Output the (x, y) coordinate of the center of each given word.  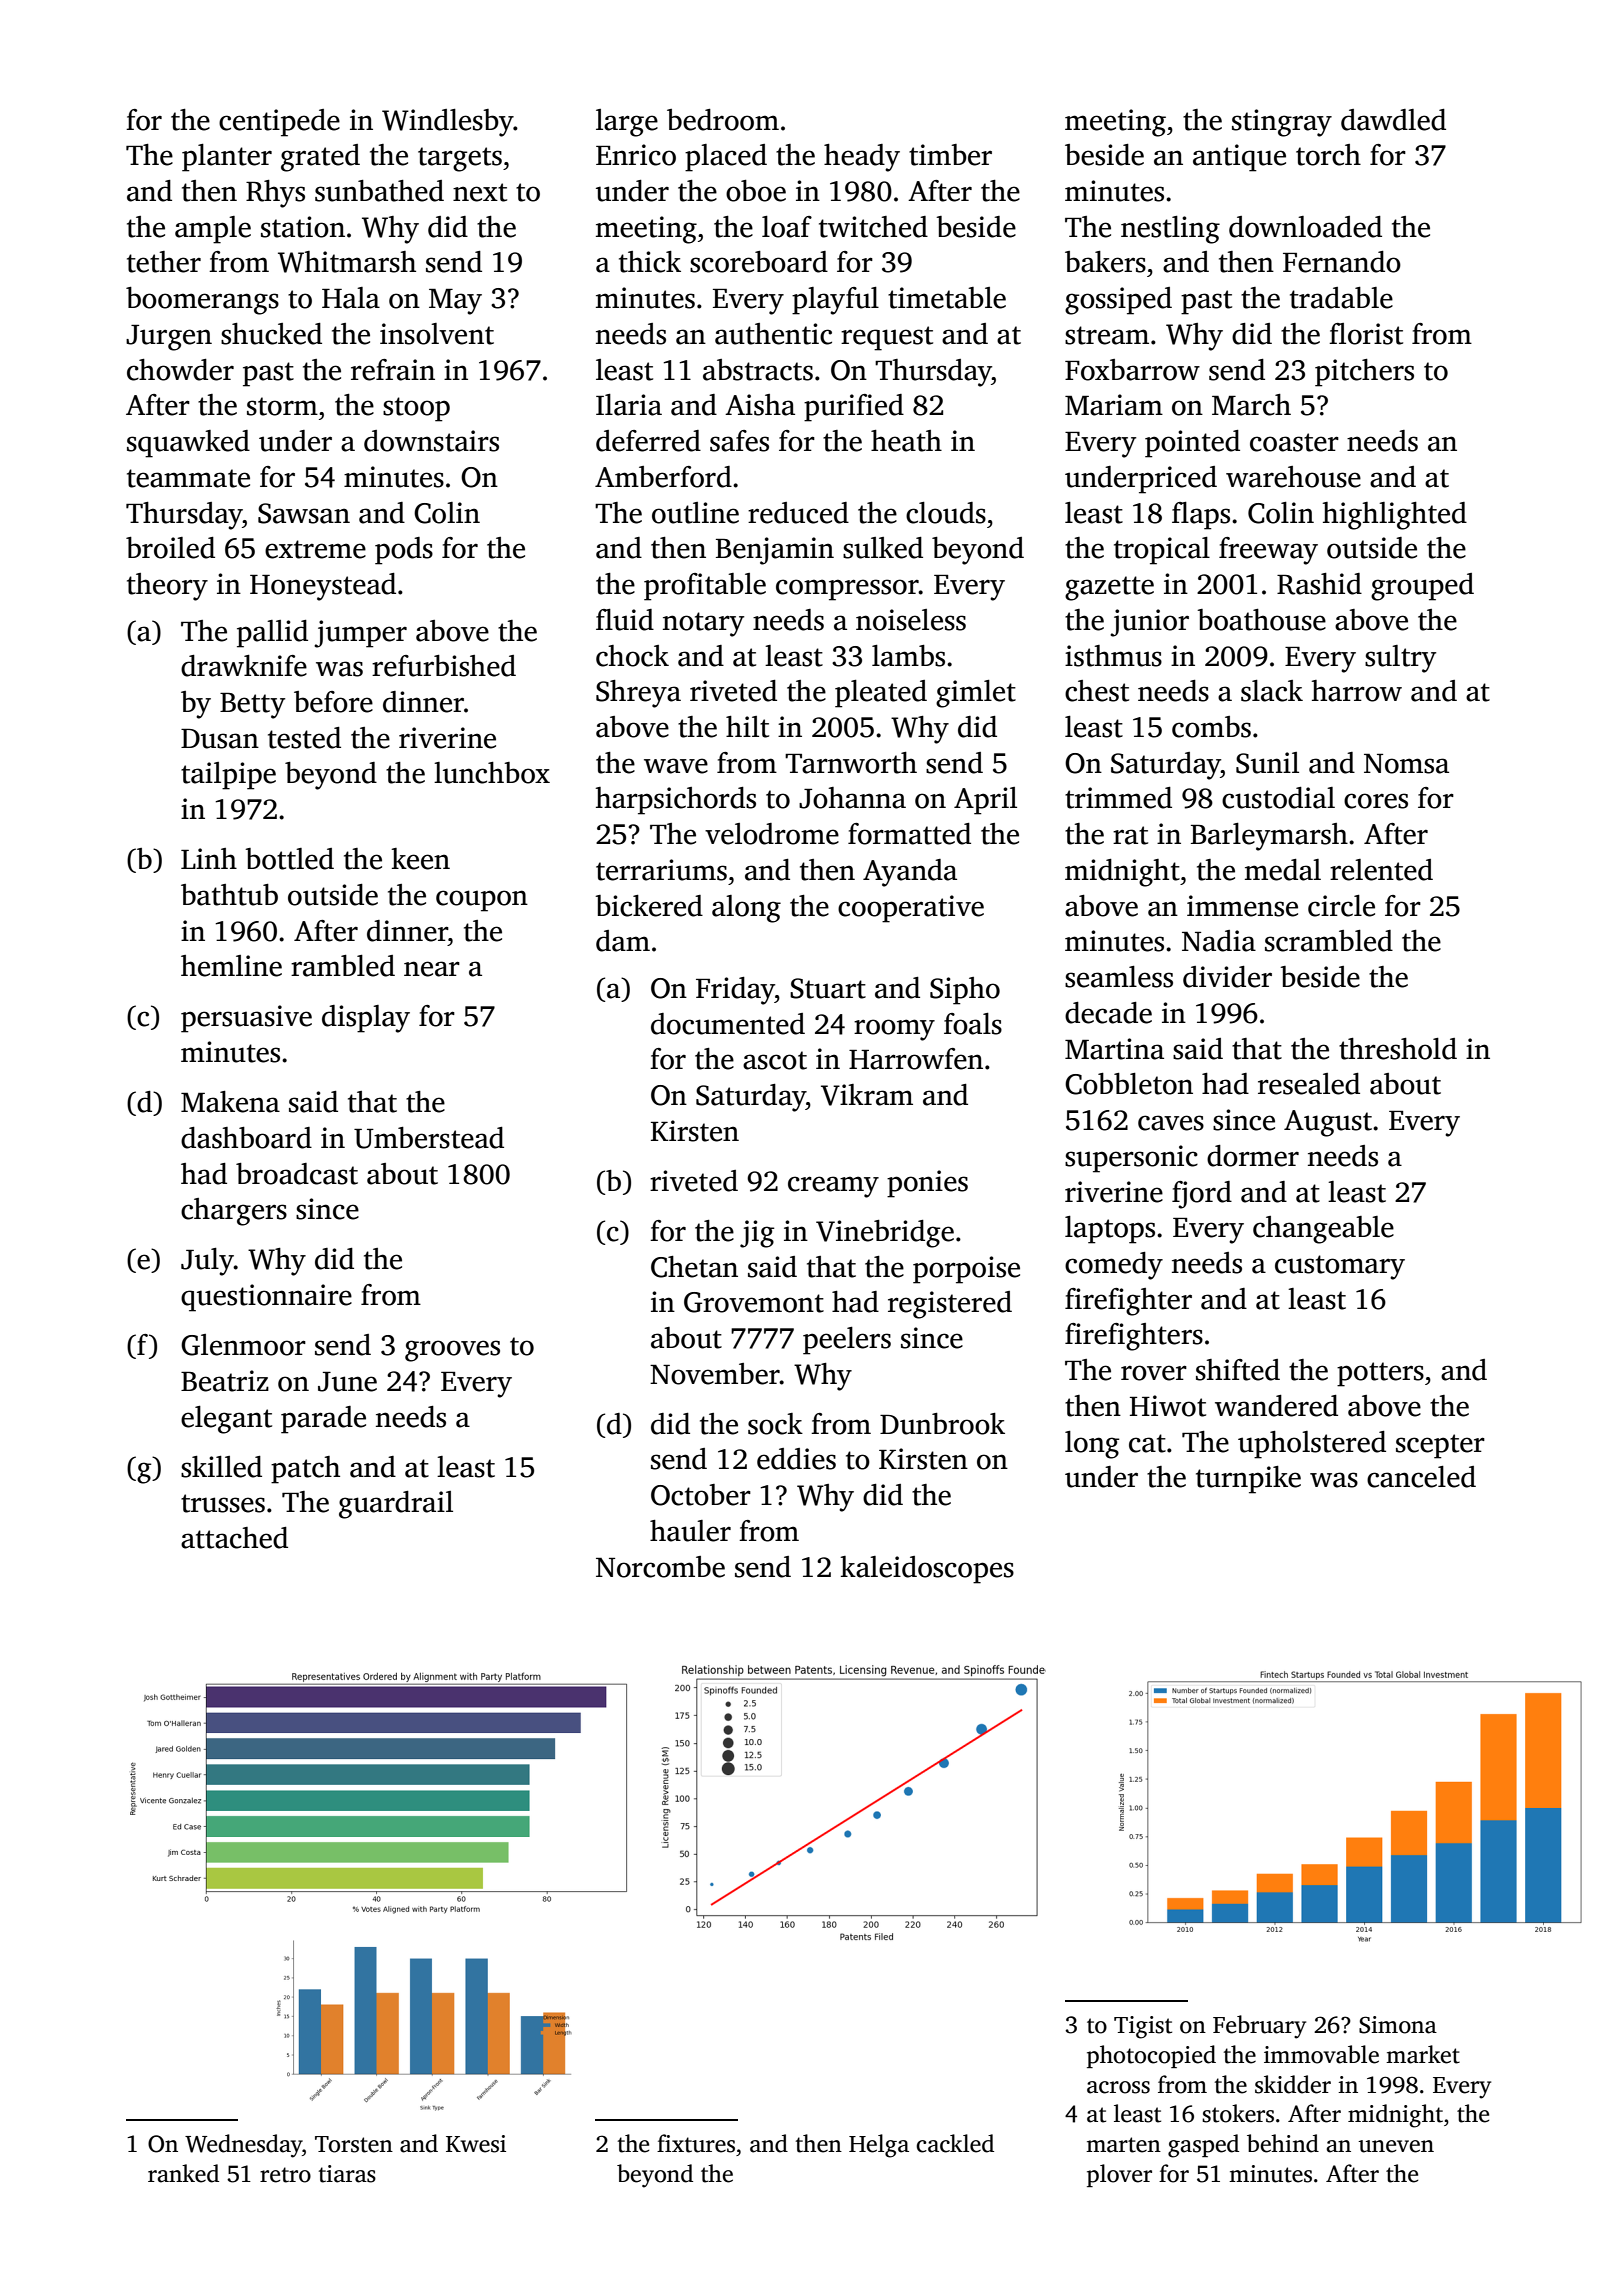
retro (285, 2175)
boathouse (1261, 620)
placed (726, 158)
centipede (279, 123)
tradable (1341, 298)
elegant (226, 1420)
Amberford (663, 477)
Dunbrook (942, 1424)
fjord (1202, 1195)
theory (167, 587)
